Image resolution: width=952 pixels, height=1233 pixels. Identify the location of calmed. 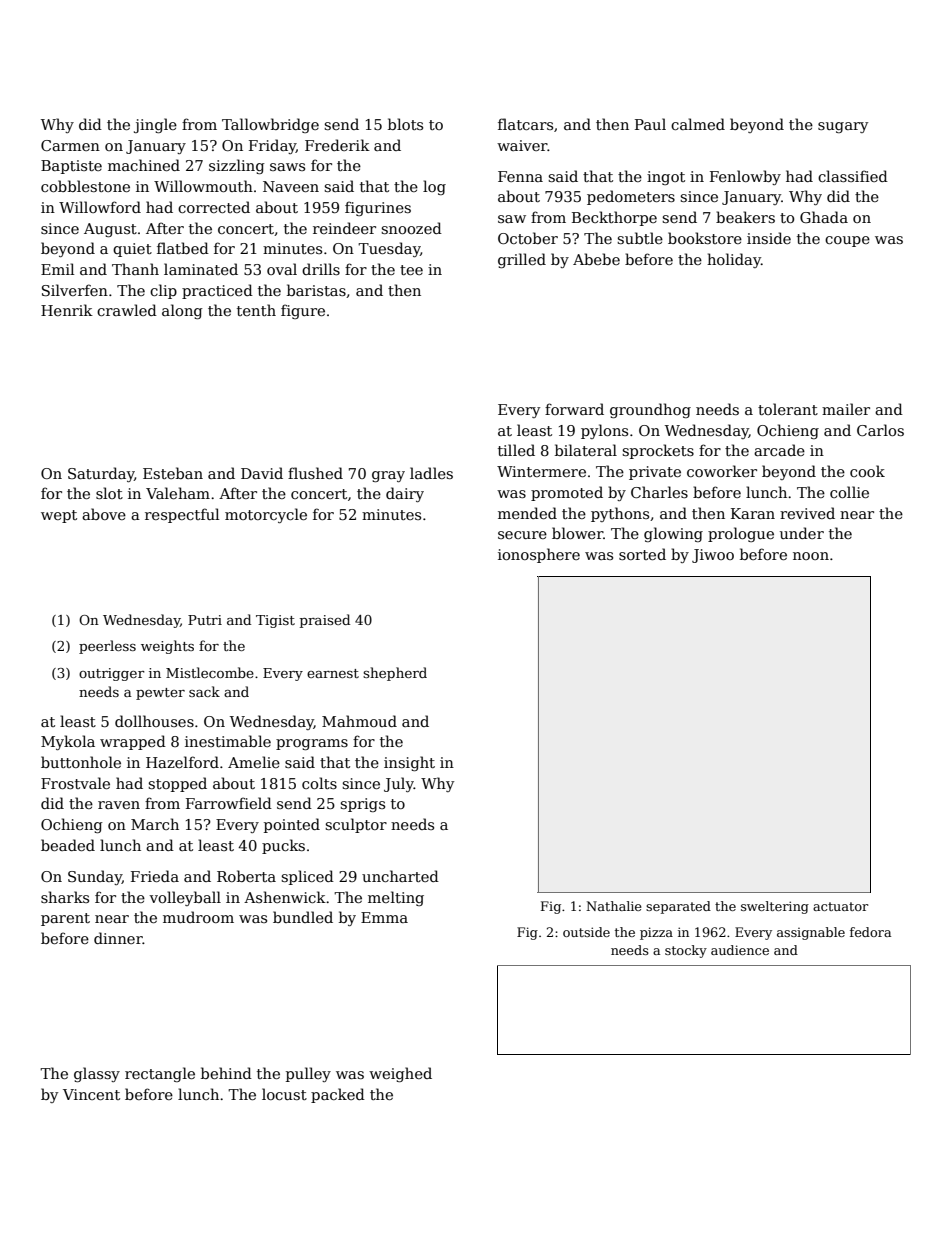
(698, 124).
